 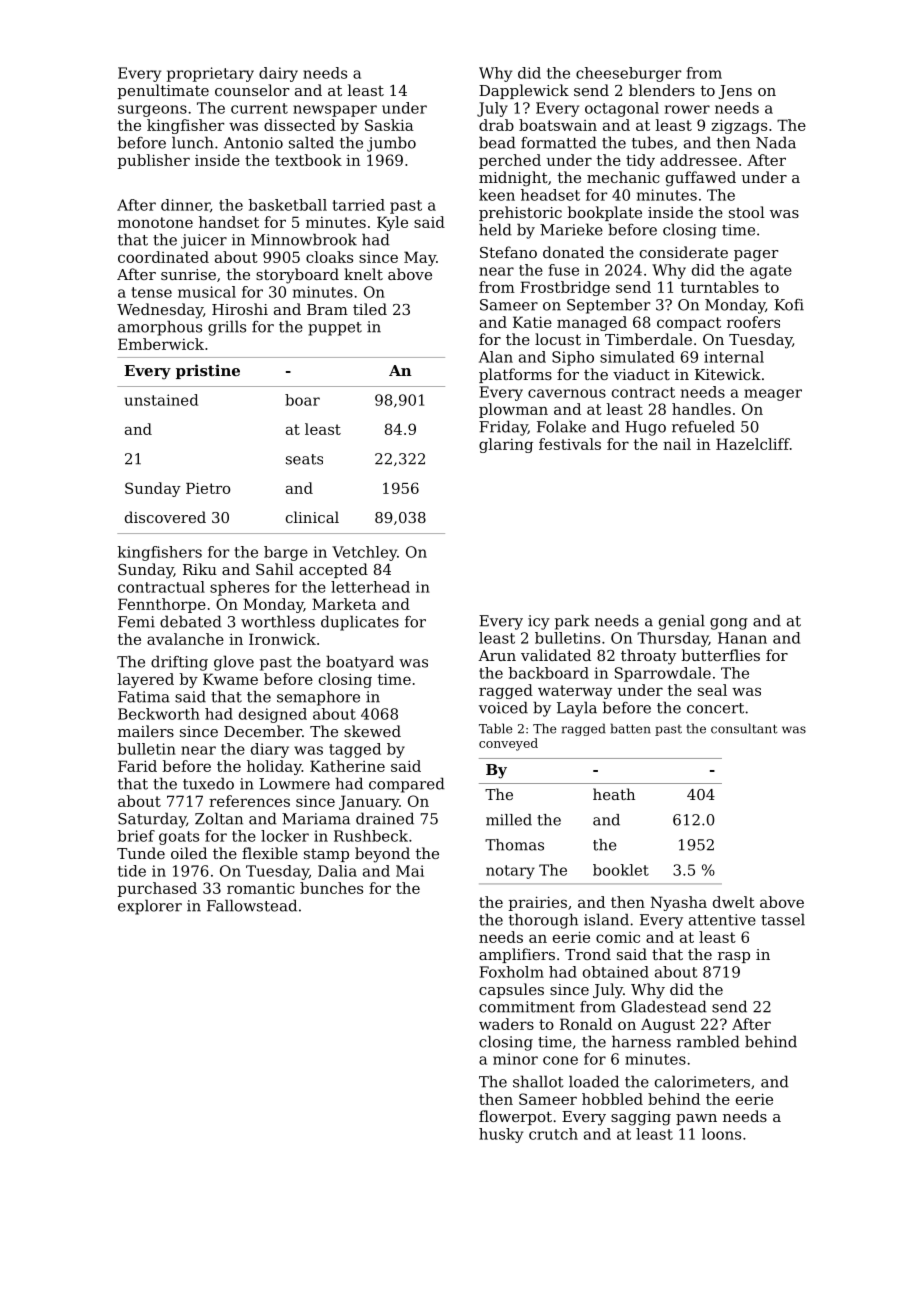 What do you see at coordinates (152, 111) in the screenshot?
I see `surgeons` at bounding box center [152, 111].
